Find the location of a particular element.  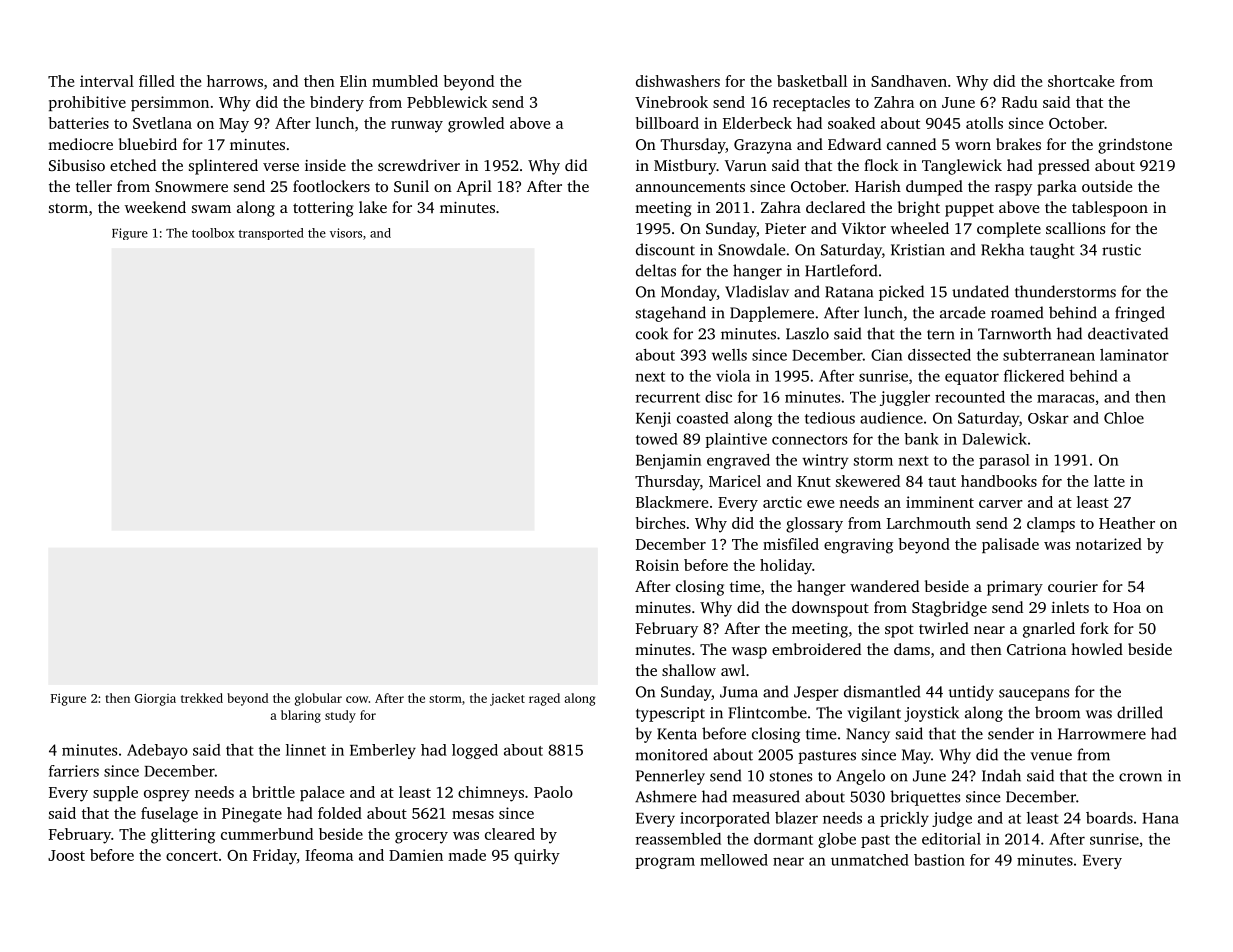

Joost is located at coordinates (66, 855).
